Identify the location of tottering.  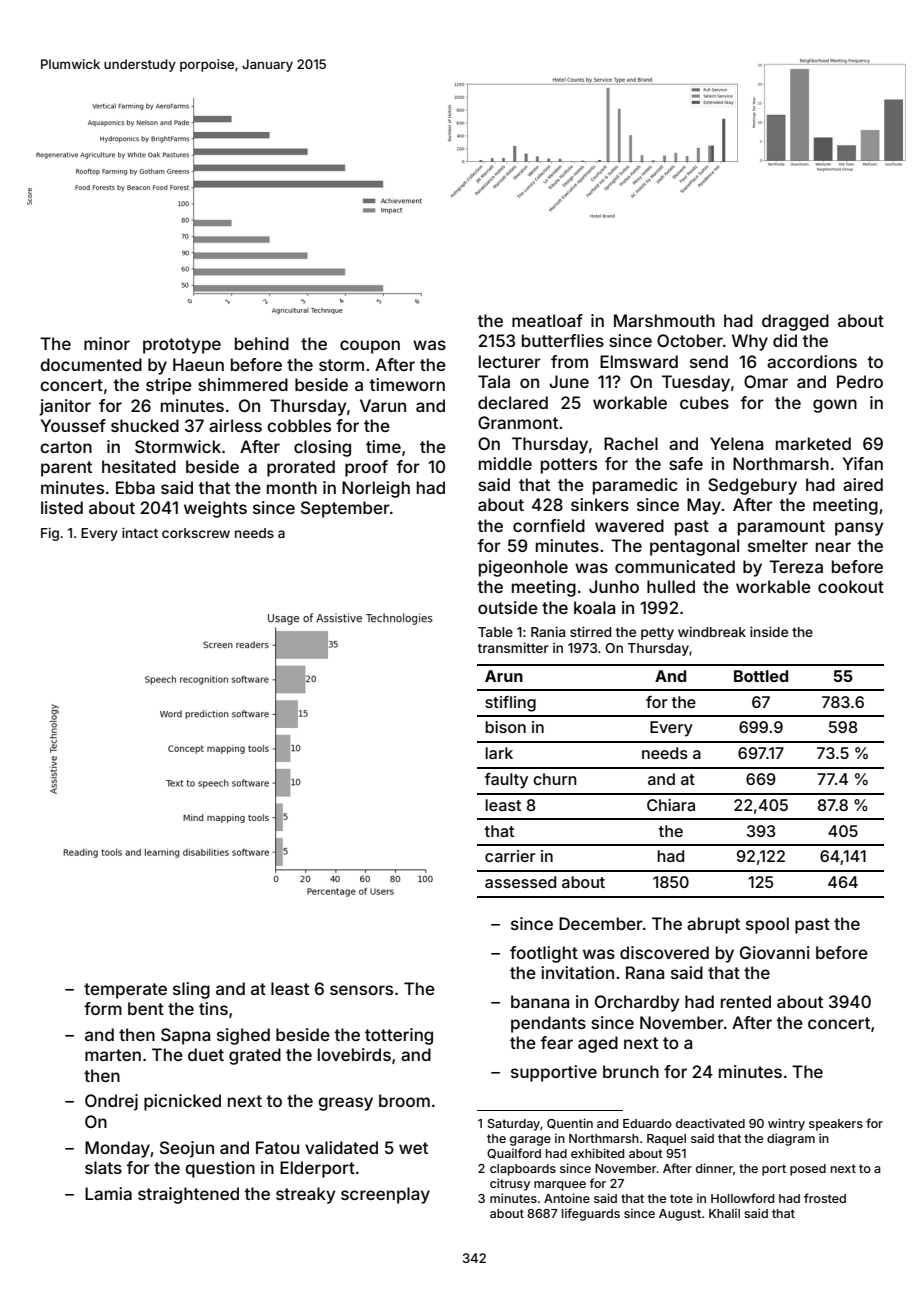
(399, 1036).
